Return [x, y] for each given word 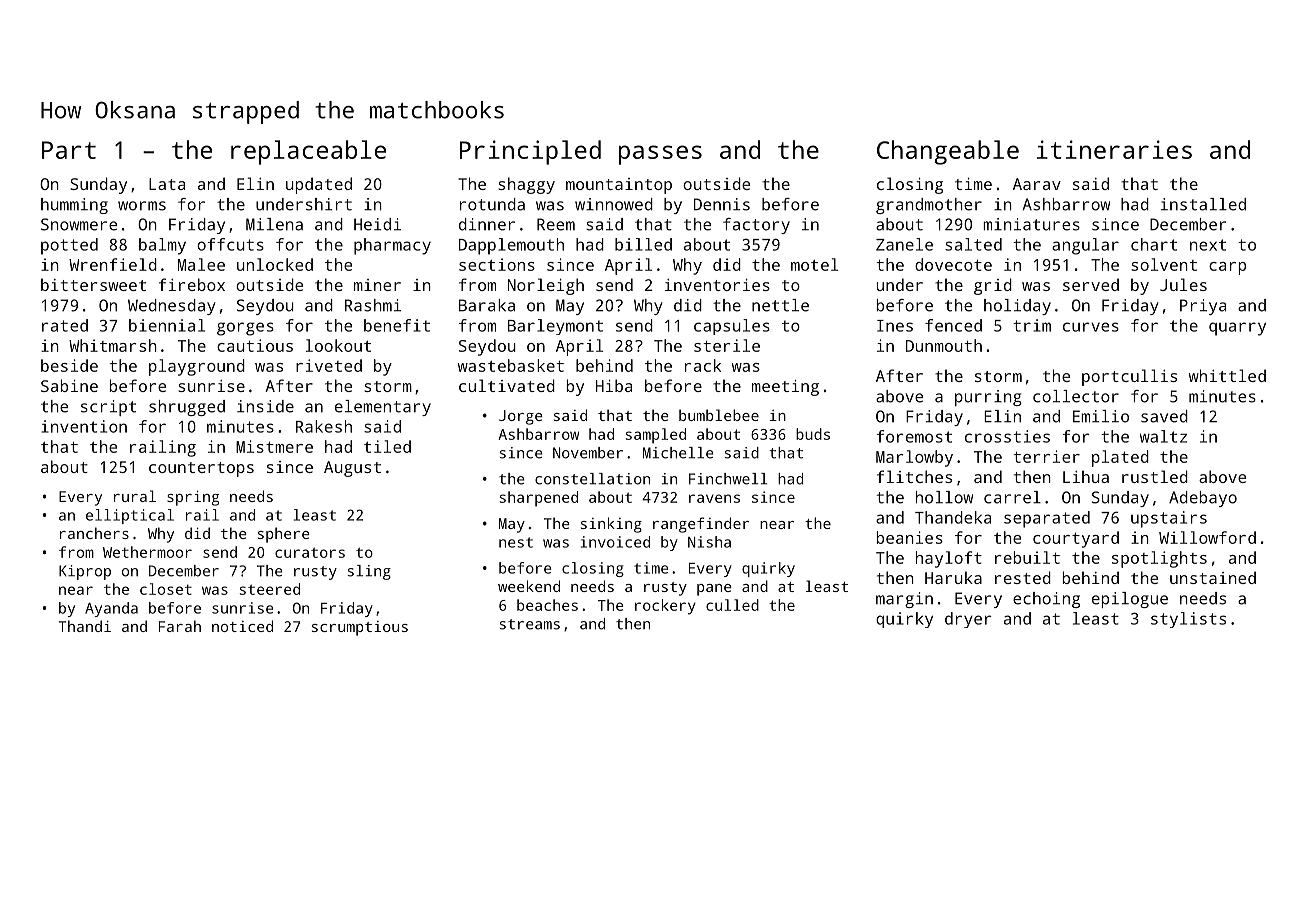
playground [197, 367]
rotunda [492, 204]
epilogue [1130, 600]
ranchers [94, 533]
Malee [201, 264]
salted [973, 244]
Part [69, 150]
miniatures [1031, 224]
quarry [1237, 329]
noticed [242, 626]
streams [530, 624]
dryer [968, 620]
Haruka [953, 577]
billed [643, 244]
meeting [785, 388]
